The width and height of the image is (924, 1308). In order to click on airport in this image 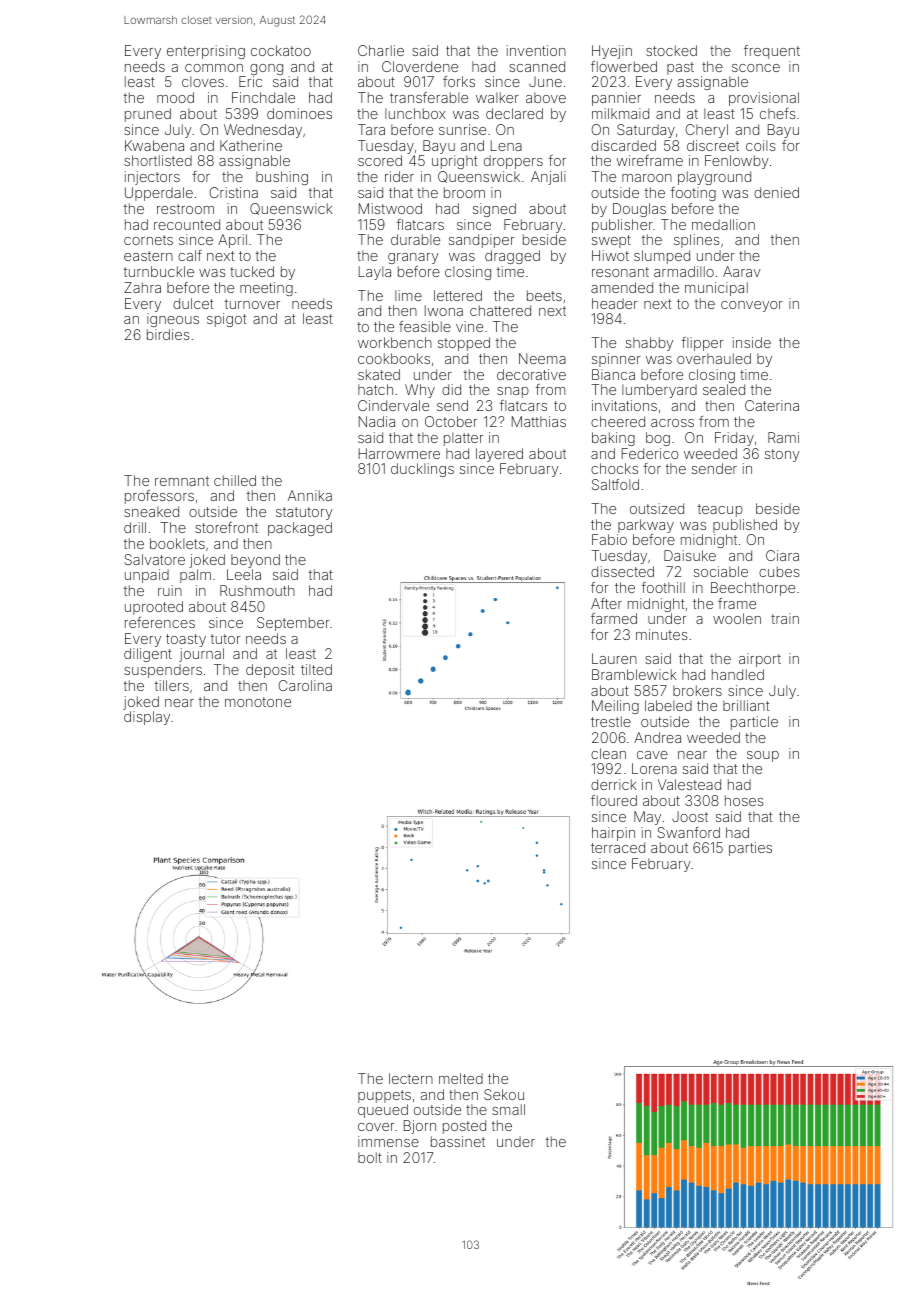, I will do `click(760, 660)`.
